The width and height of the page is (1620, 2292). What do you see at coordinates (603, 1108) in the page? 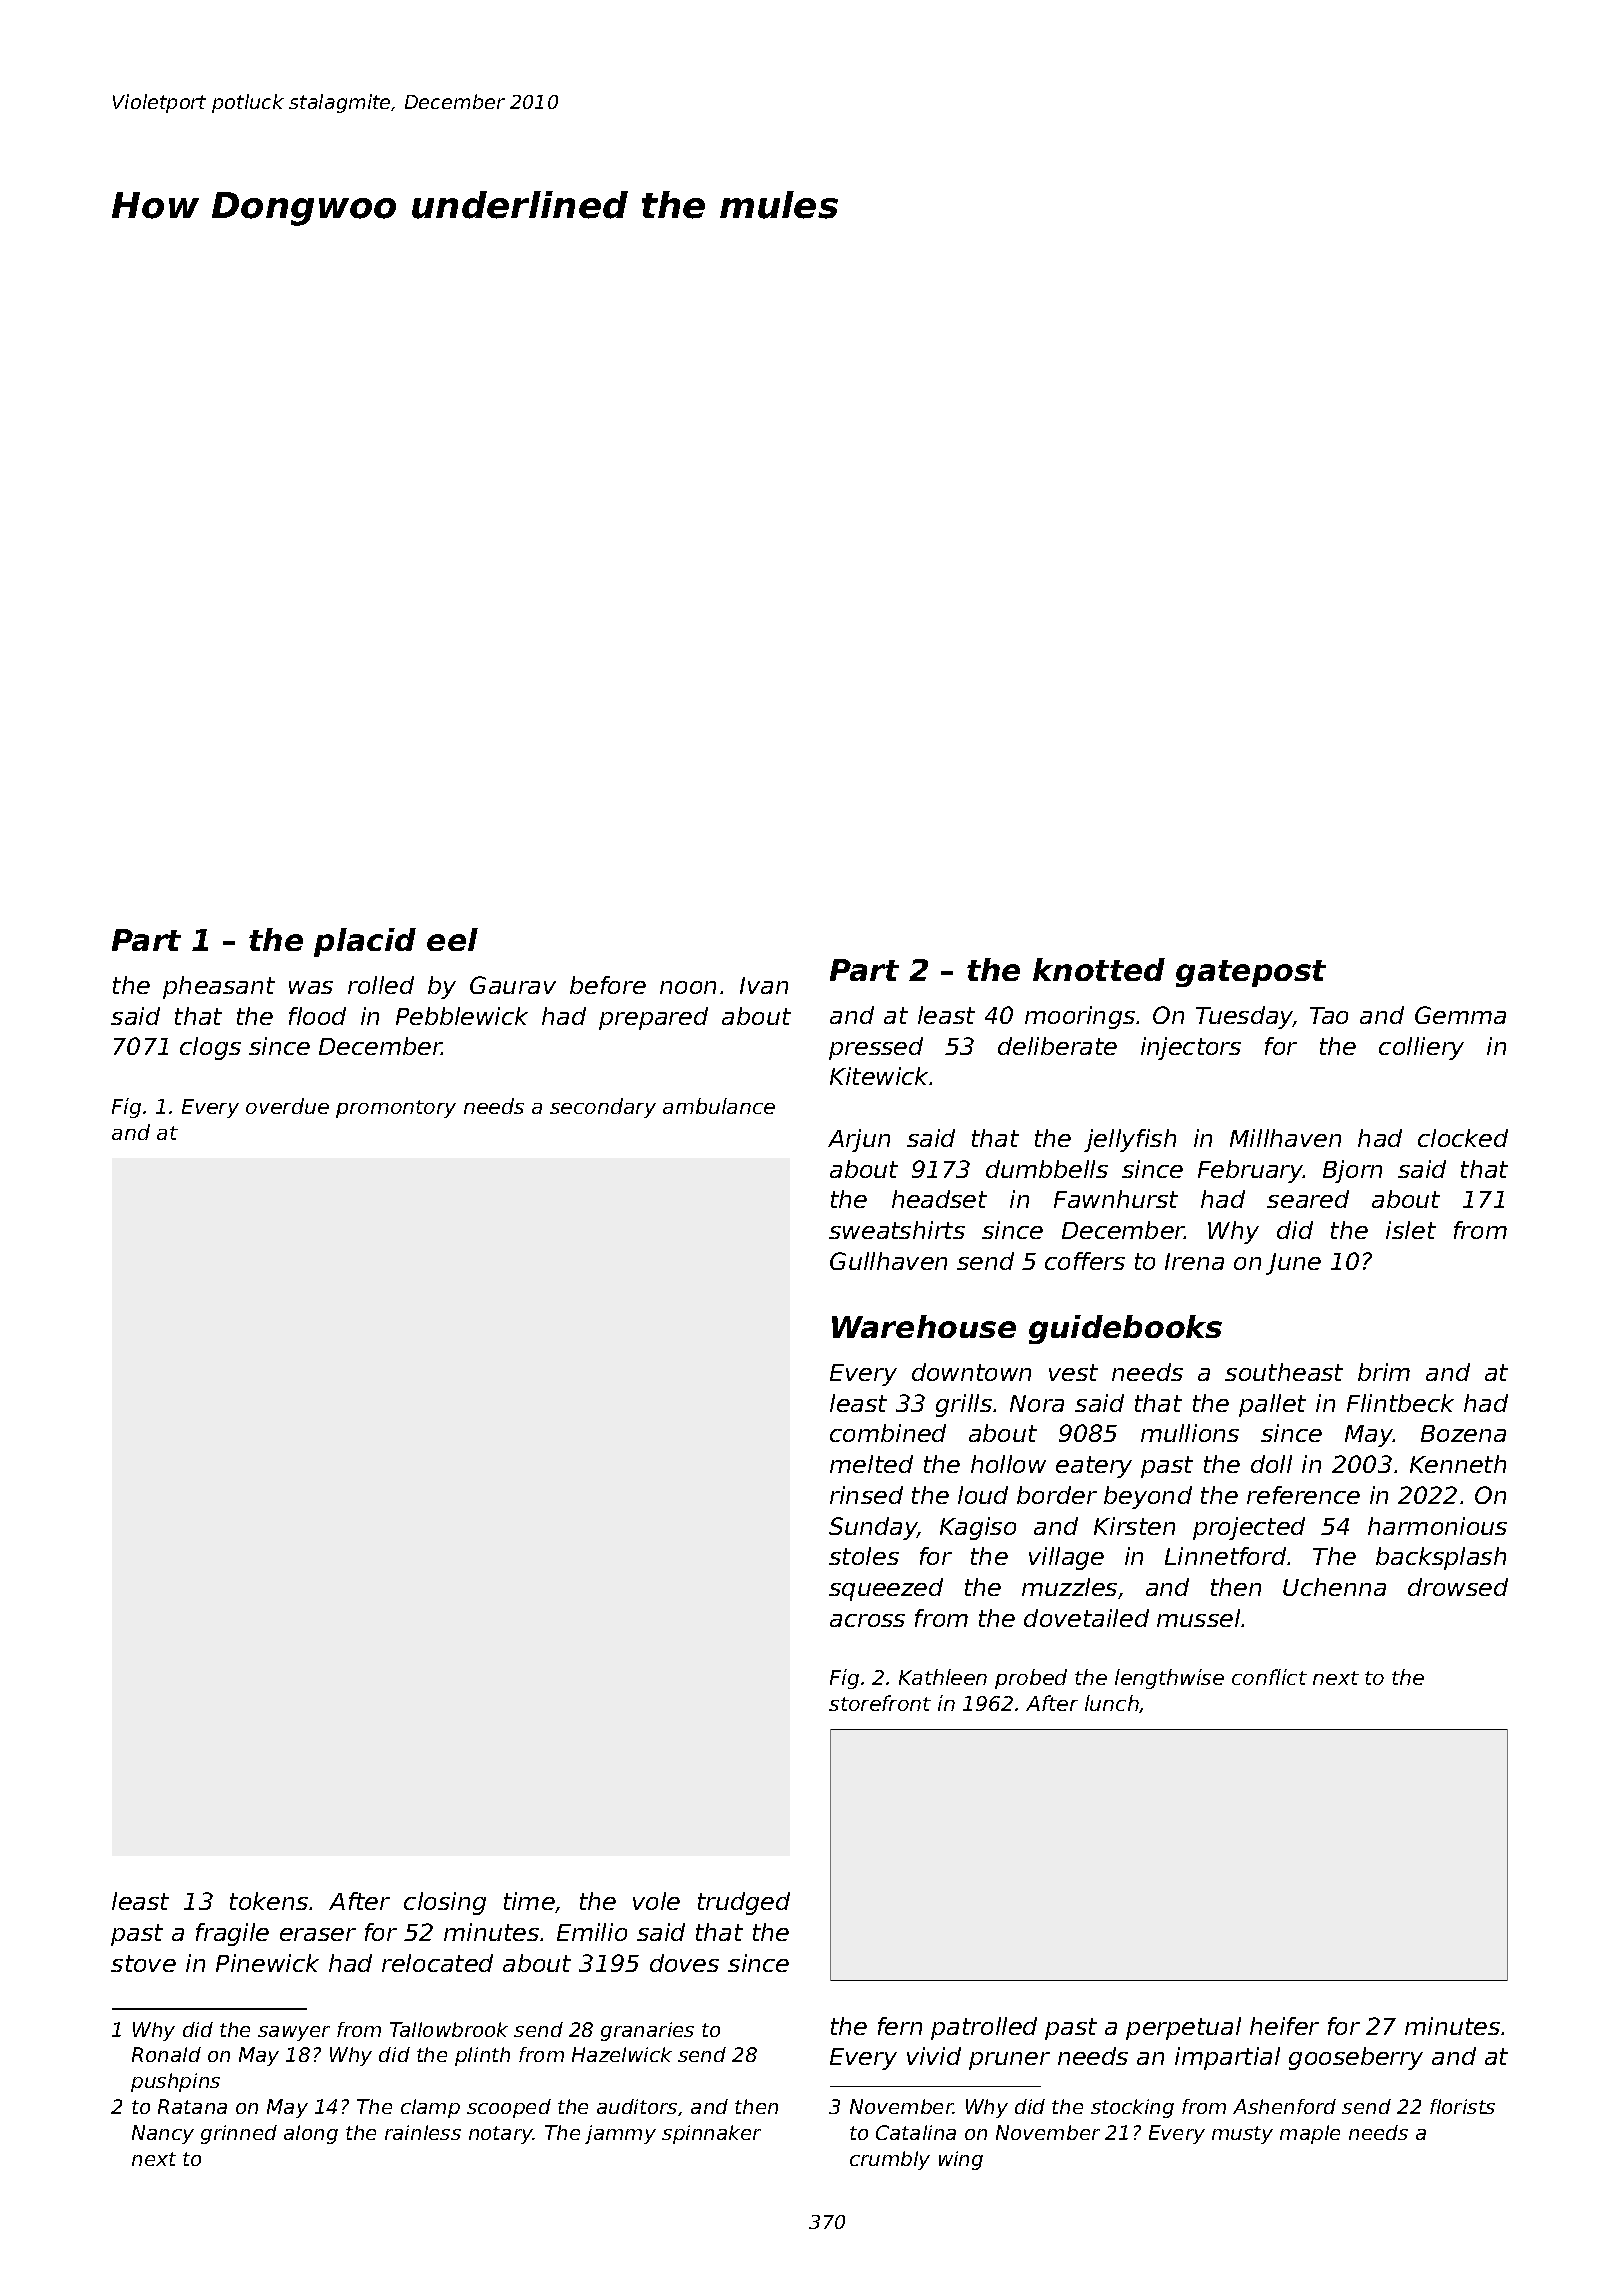
I see `secondary` at bounding box center [603, 1108].
